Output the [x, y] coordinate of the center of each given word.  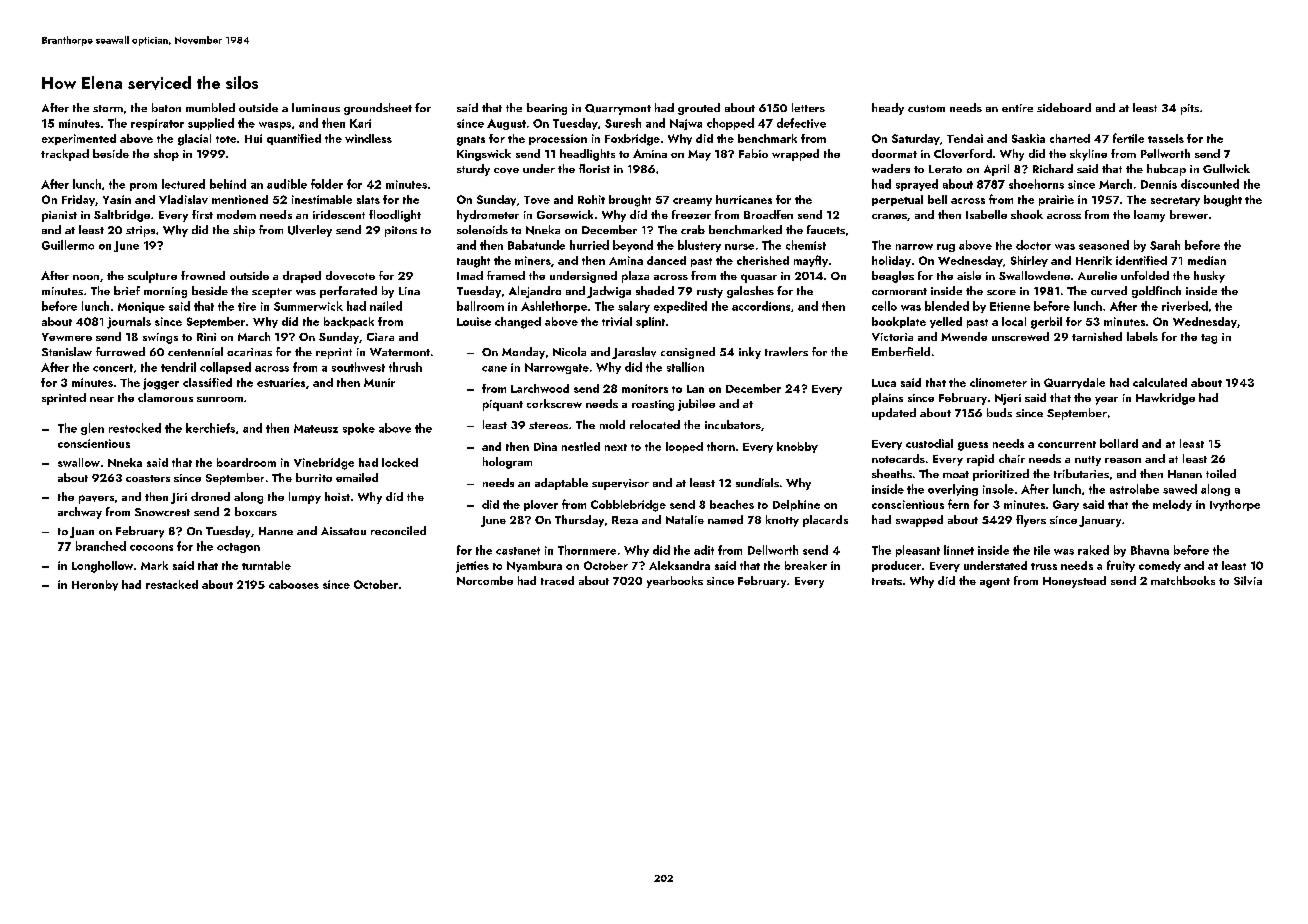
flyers [1031, 521]
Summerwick [308, 306]
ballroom [480, 306]
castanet [518, 551]
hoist [337, 496]
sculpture [152, 277]
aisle [969, 275]
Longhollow [102, 567]
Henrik [1094, 260]
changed [518, 323]
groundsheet [378, 109]
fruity [1121, 566]
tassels [1166, 138]
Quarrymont [618, 109]
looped [684, 447]
